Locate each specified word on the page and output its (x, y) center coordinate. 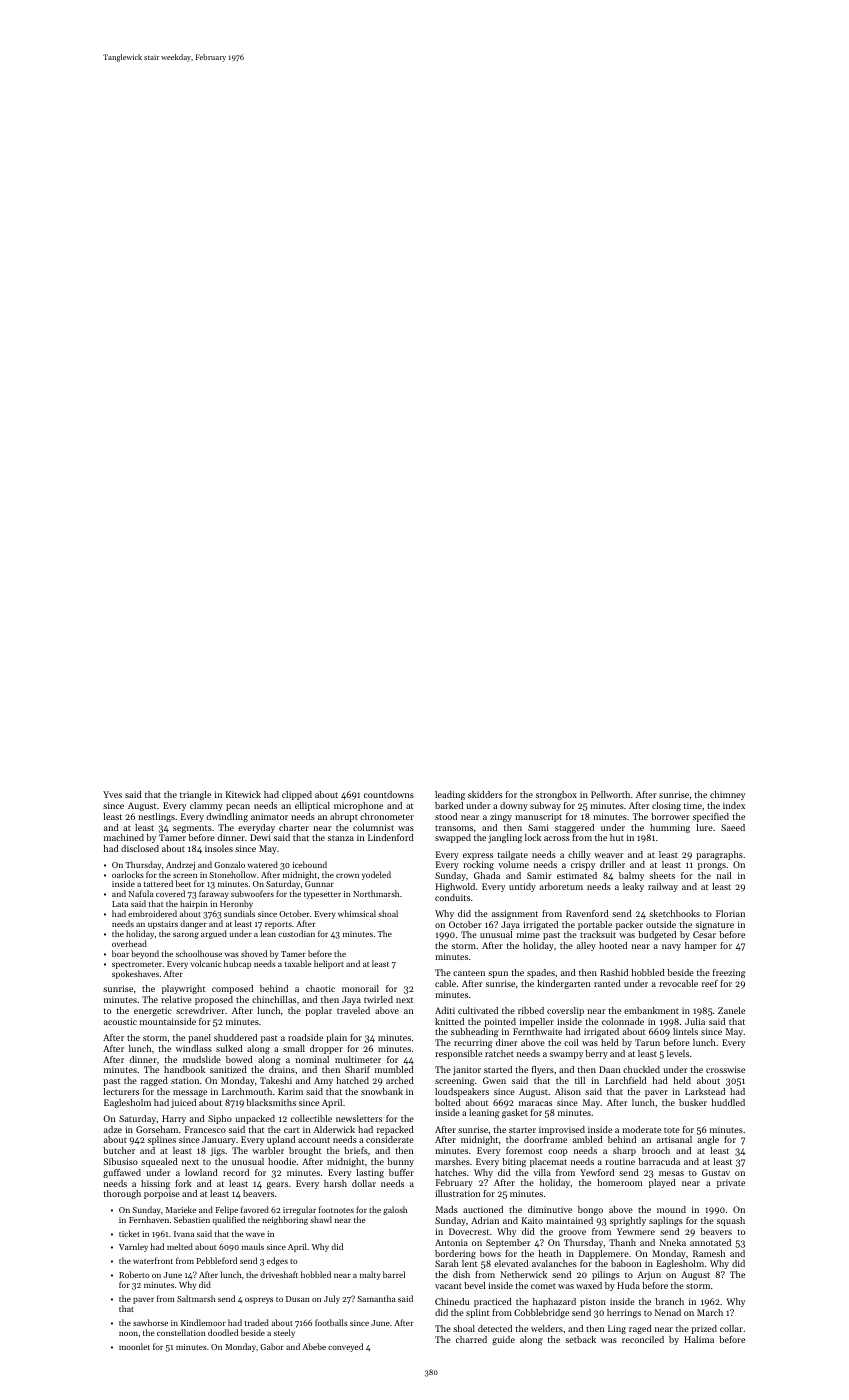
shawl (321, 1219)
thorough (122, 1194)
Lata (120, 904)
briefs (356, 1150)
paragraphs (719, 855)
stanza (341, 838)
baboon (626, 1263)
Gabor (272, 1346)
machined (124, 837)
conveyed (345, 1347)
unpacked (255, 1119)
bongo (590, 1210)
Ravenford (587, 913)
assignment (515, 914)
